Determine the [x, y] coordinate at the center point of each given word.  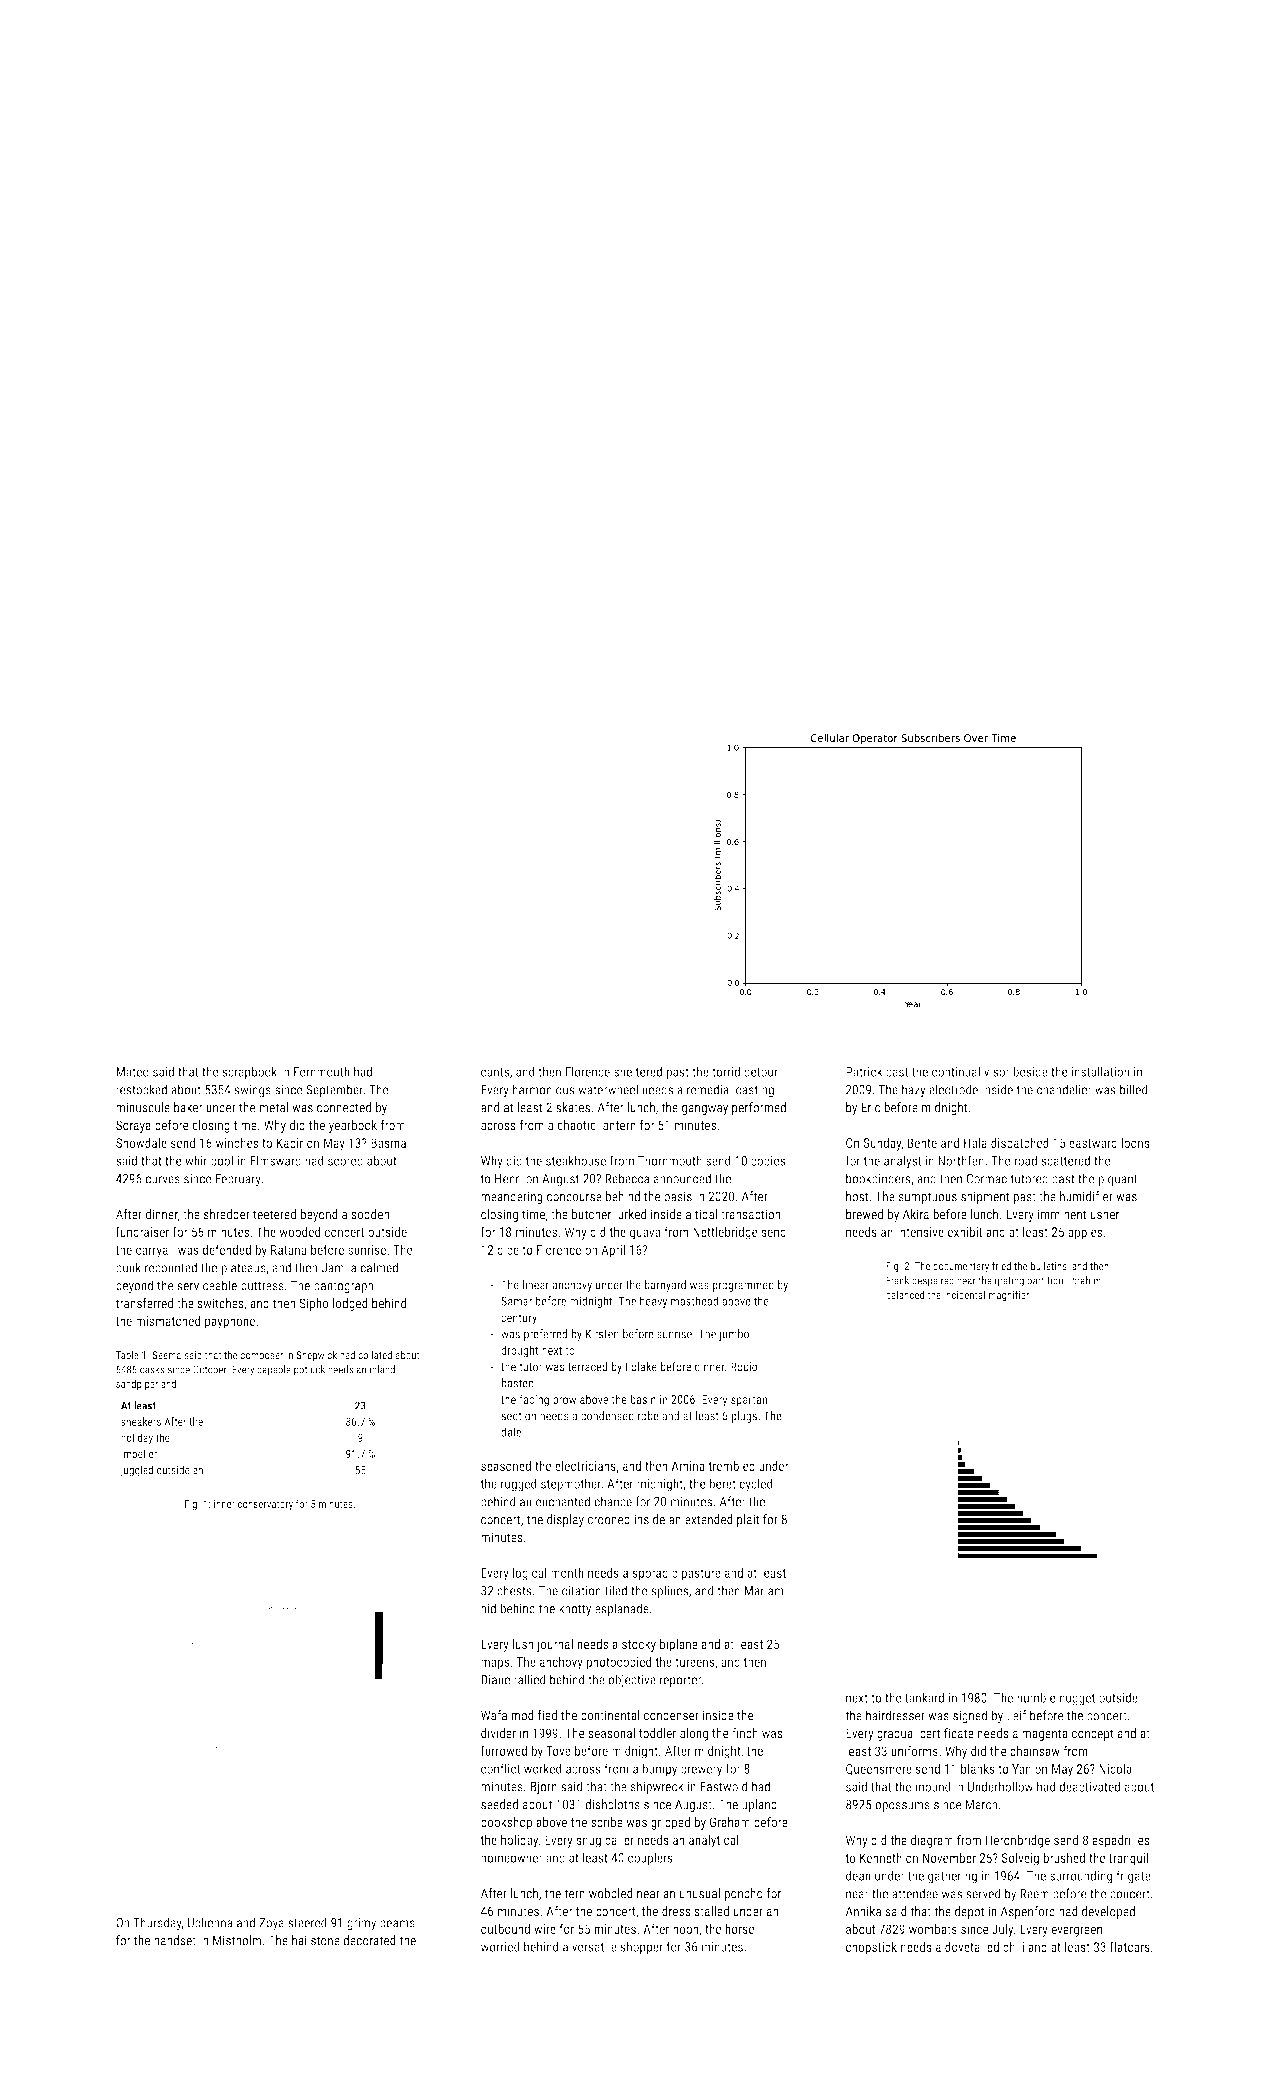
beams [397, 1922]
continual [956, 1071]
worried [500, 1946]
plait [748, 1520]
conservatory [265, 1505]
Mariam [764, 1591]
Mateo [132, 1072]
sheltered [638, 1071]
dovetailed [972, 1947]
